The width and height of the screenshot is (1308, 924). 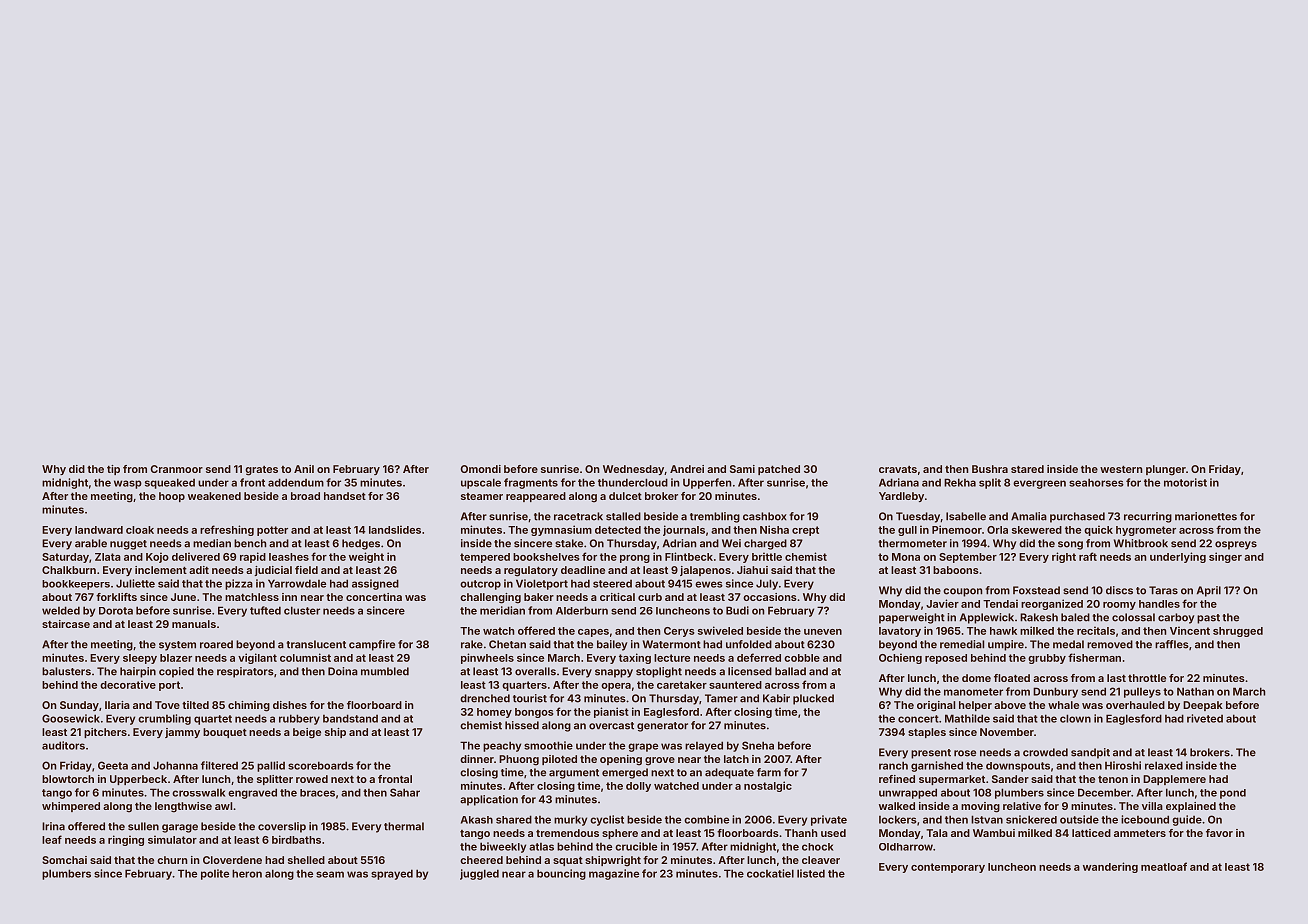 What do you see at coordinates (715, 517) in the screenshot?
I see `trembling` at bounding box center [715, 517].
